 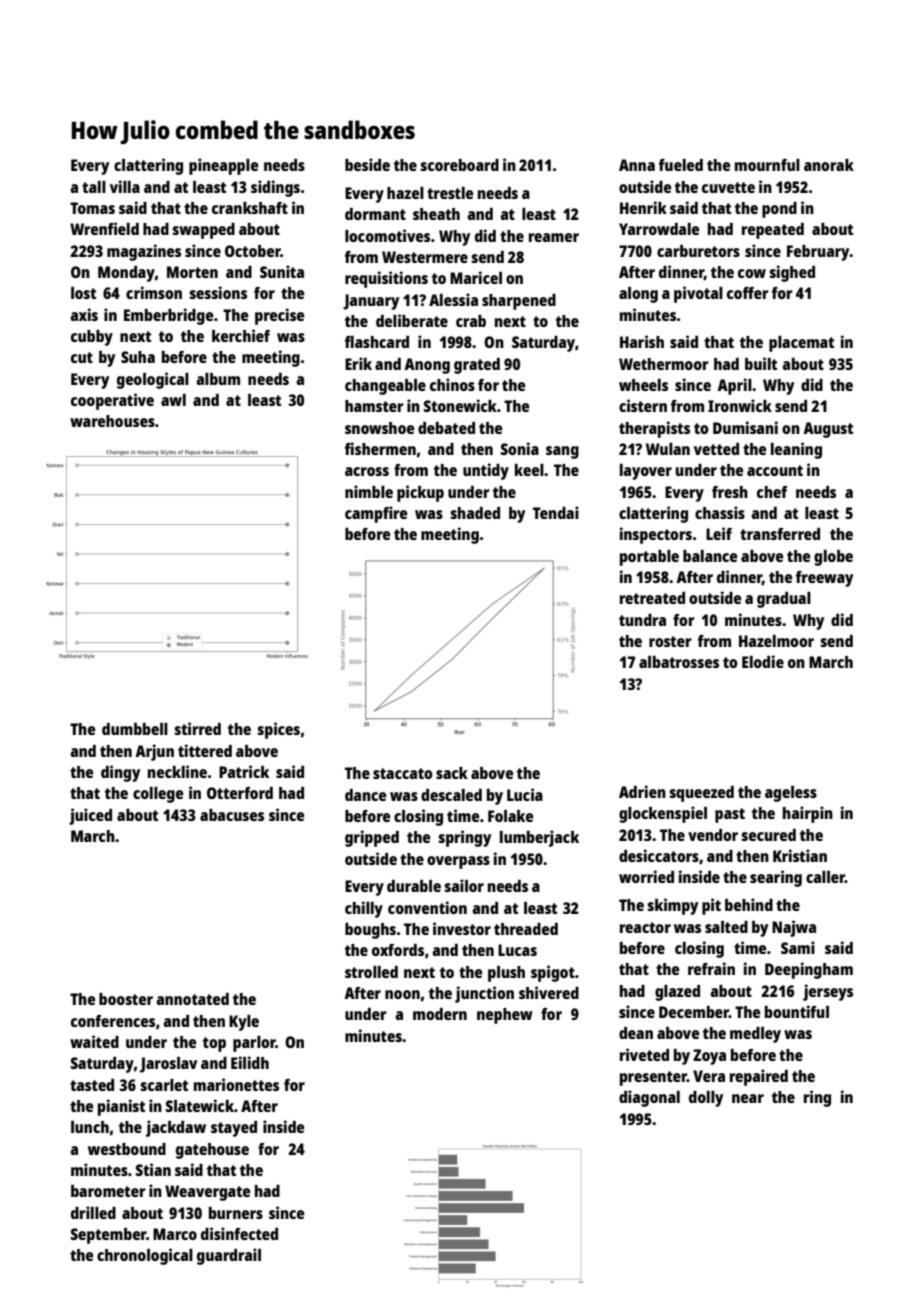 What do you see at coordinates (229, 1256) in the document?
I see `guardrail` at bounding box center [229, 1256].
